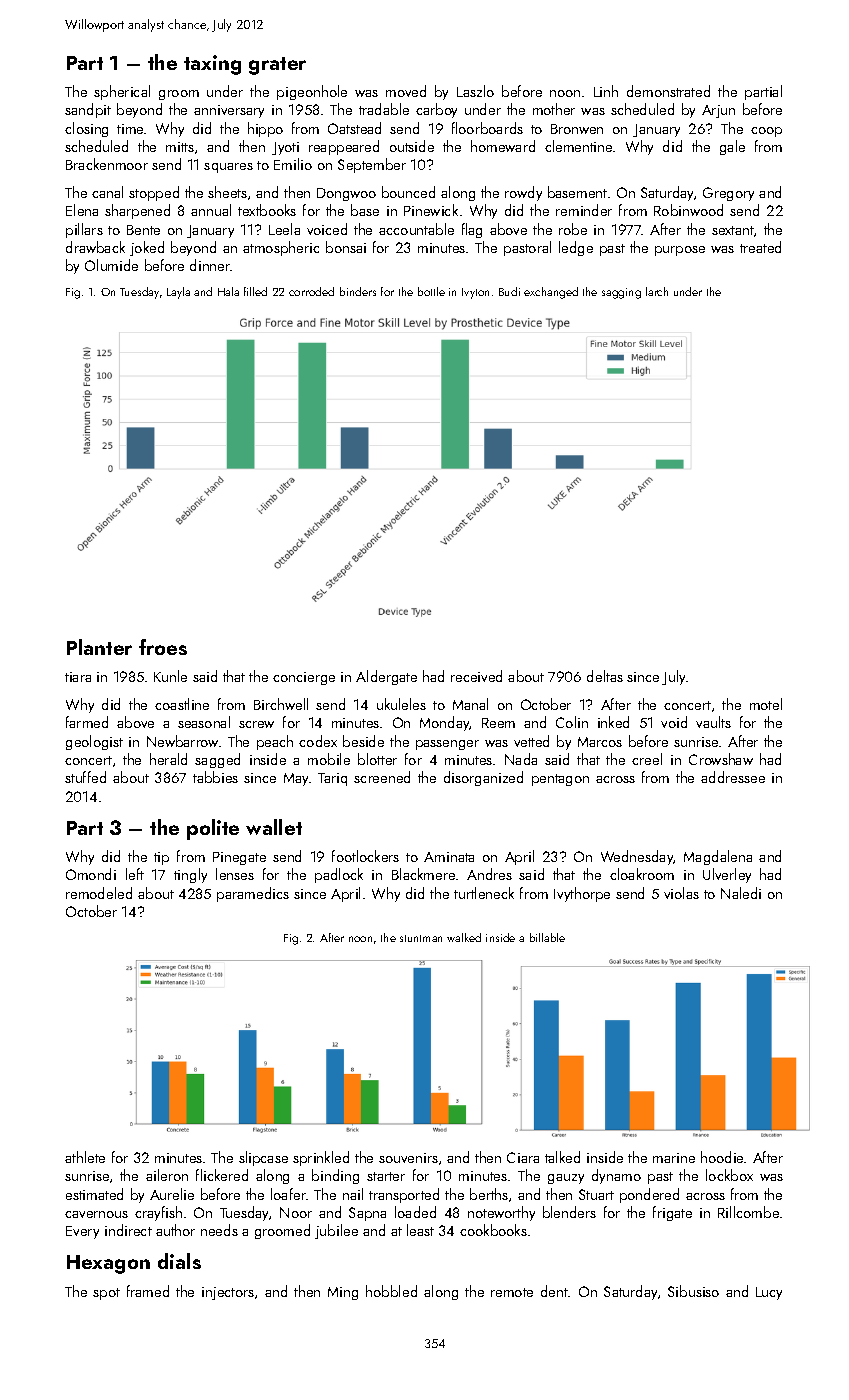  Describe the element at coordinates (449, 857) in the screenshot. I see `Aminata` at that location.
